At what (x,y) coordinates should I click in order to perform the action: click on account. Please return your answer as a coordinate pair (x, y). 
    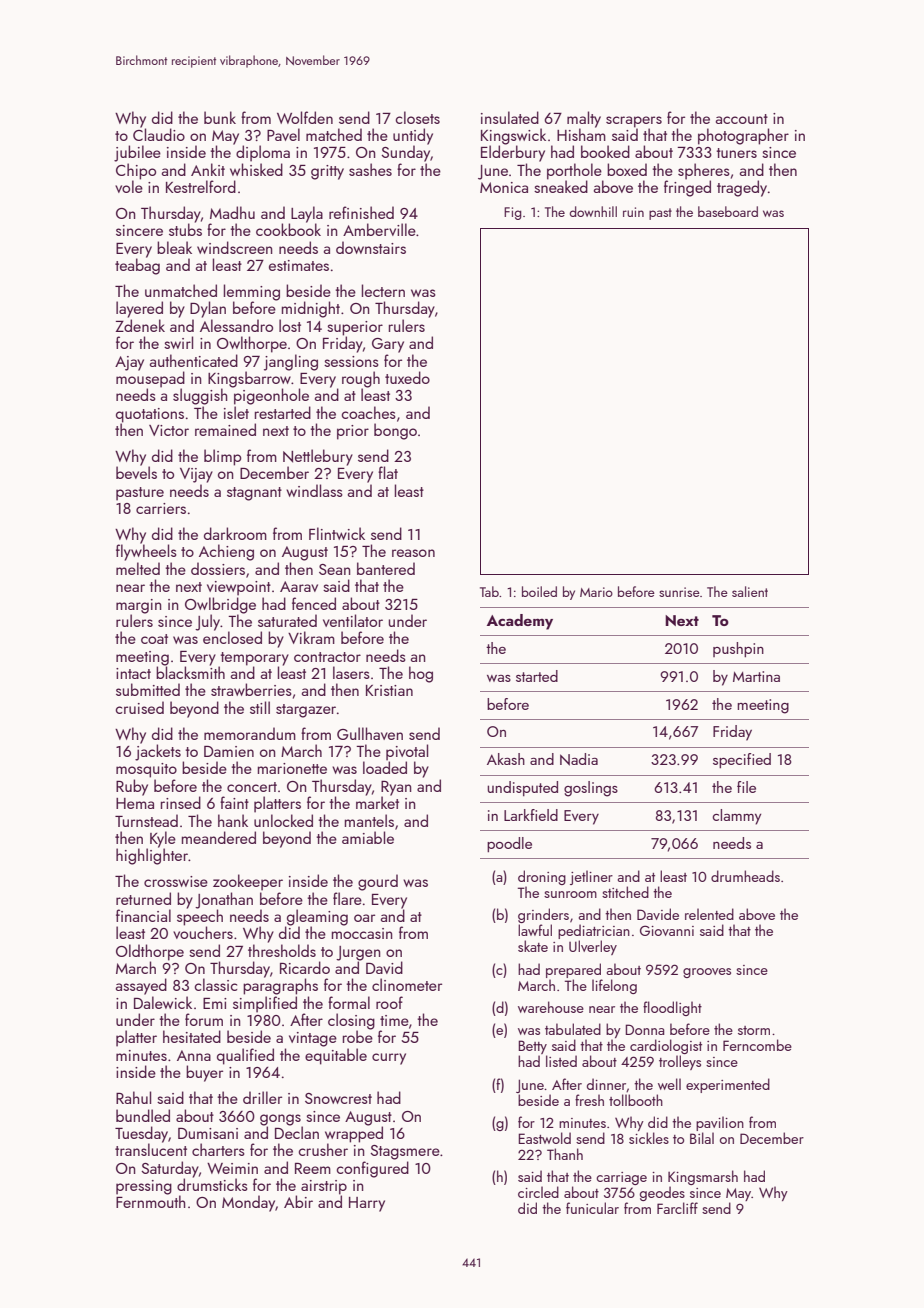
    Looking at the image, I should click on (742, 119).
